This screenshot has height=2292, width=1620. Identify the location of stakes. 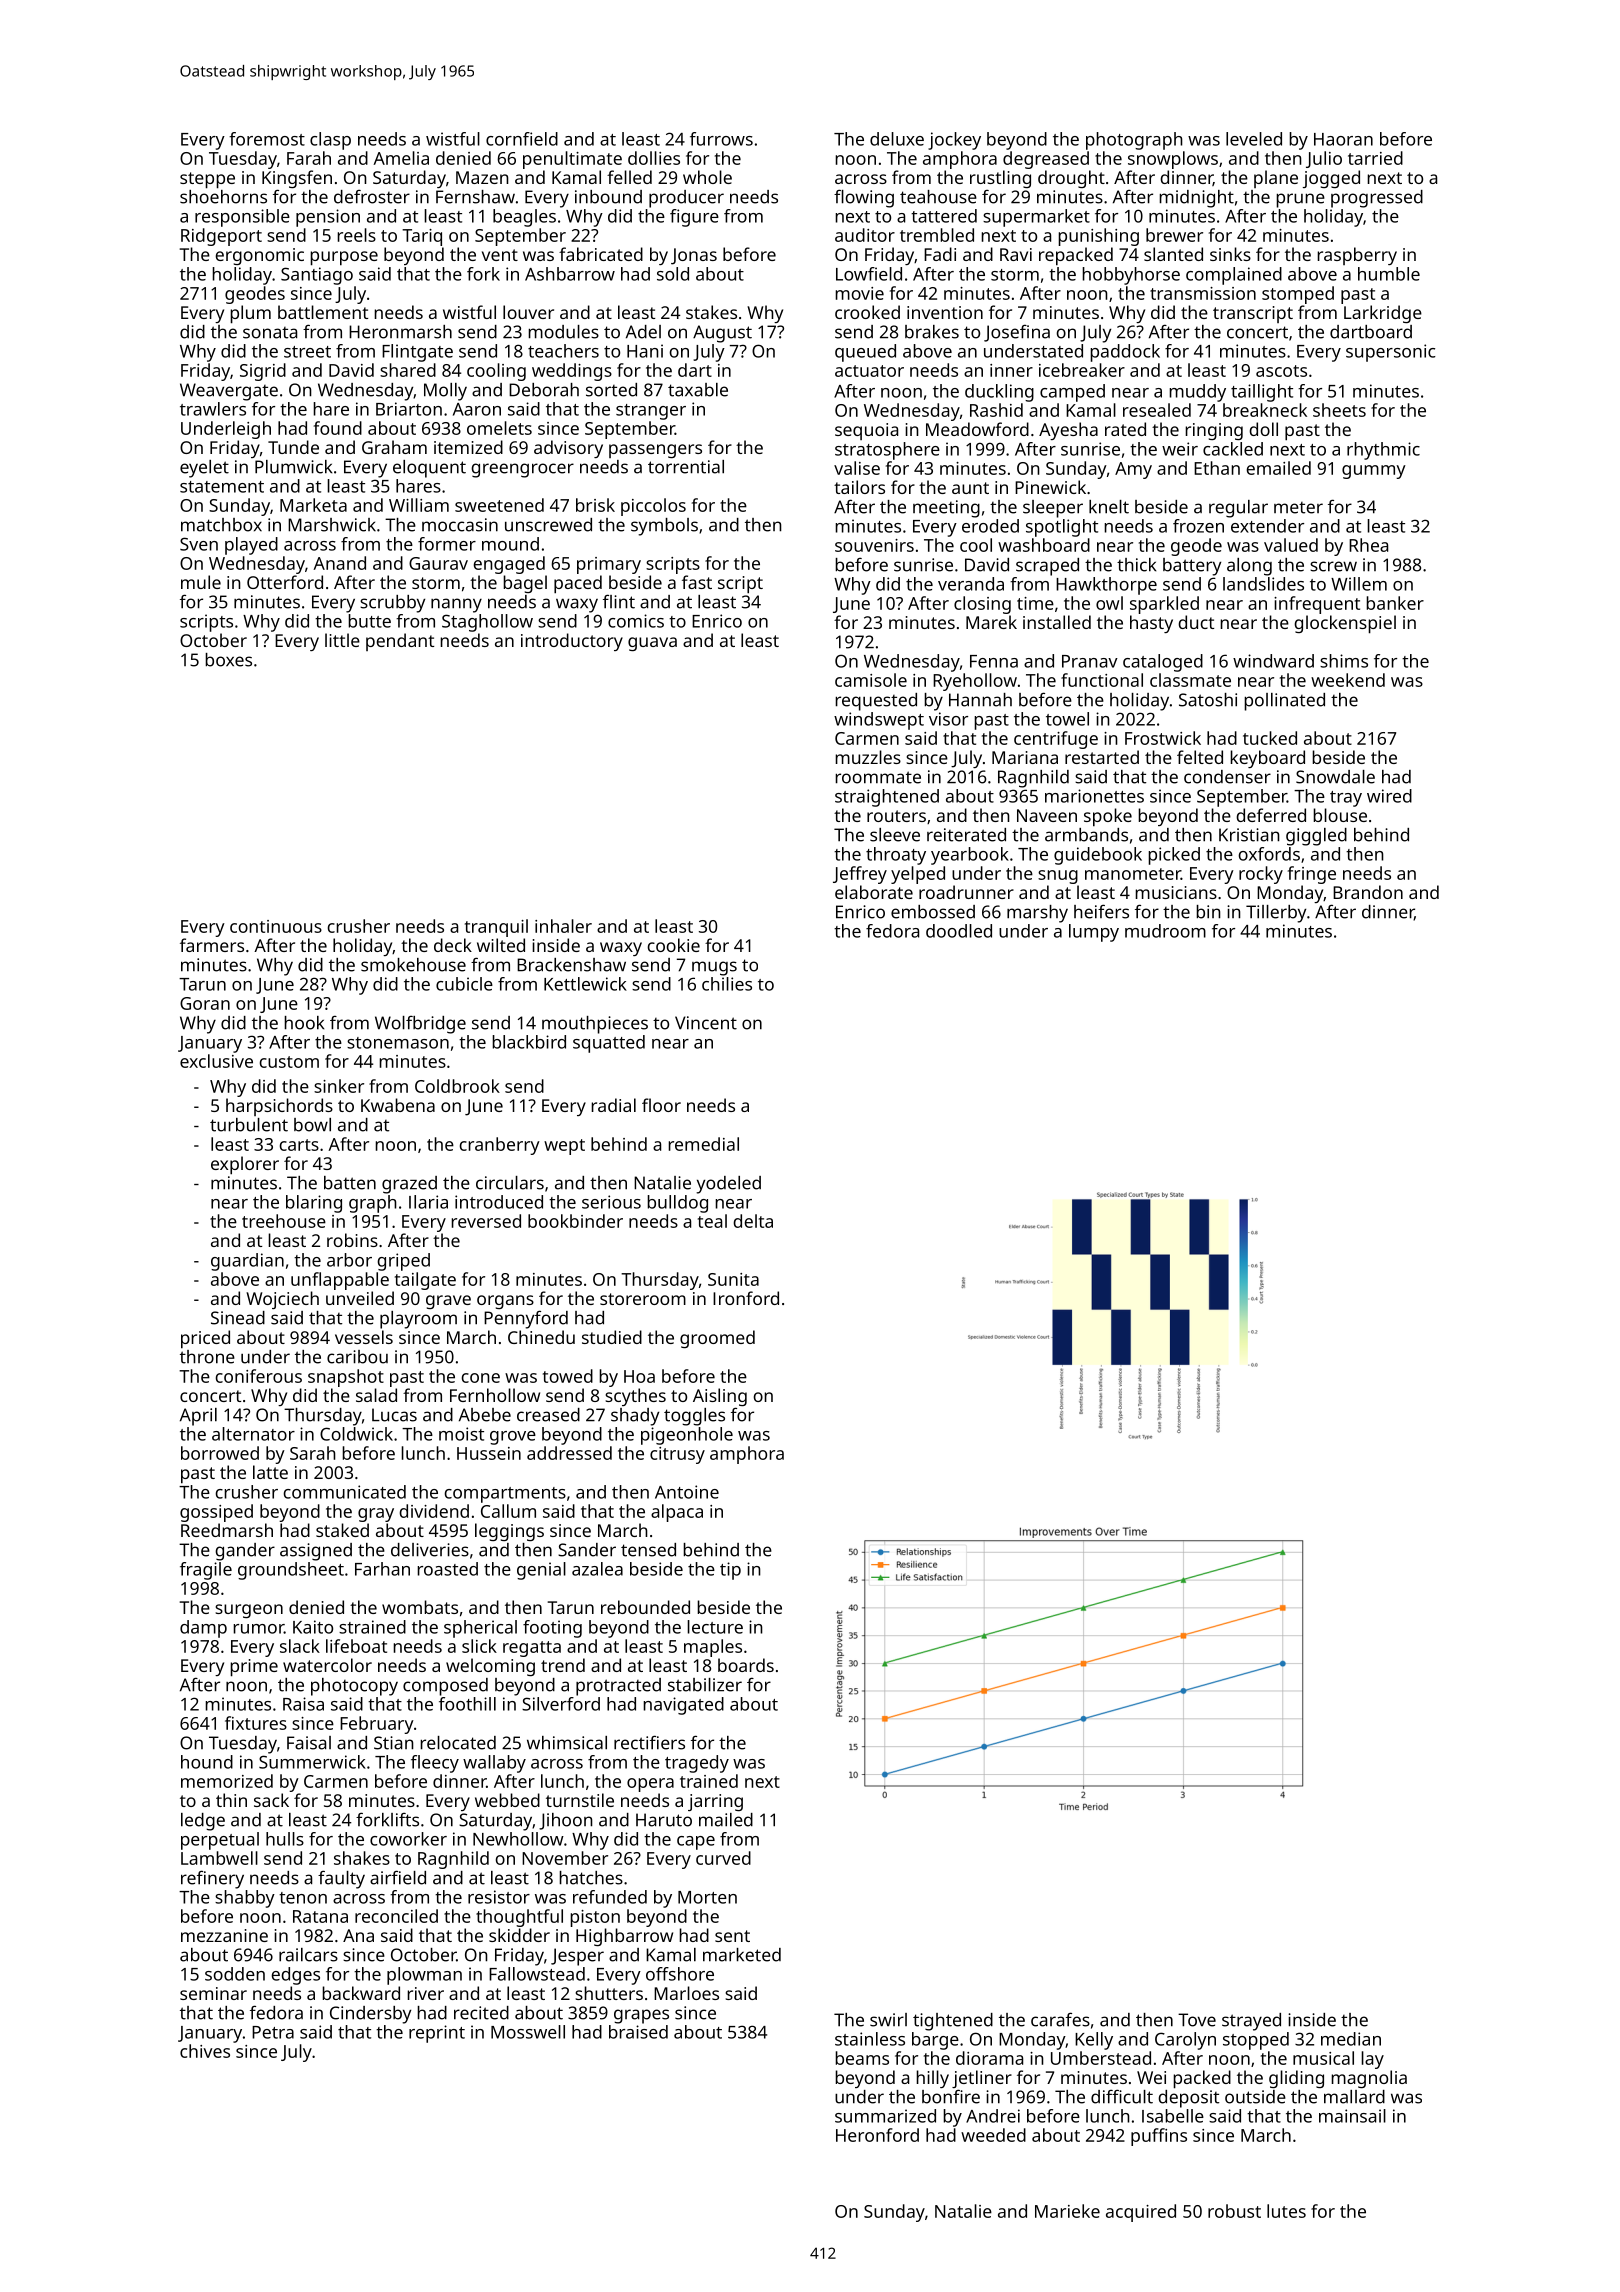
(711, 312).
